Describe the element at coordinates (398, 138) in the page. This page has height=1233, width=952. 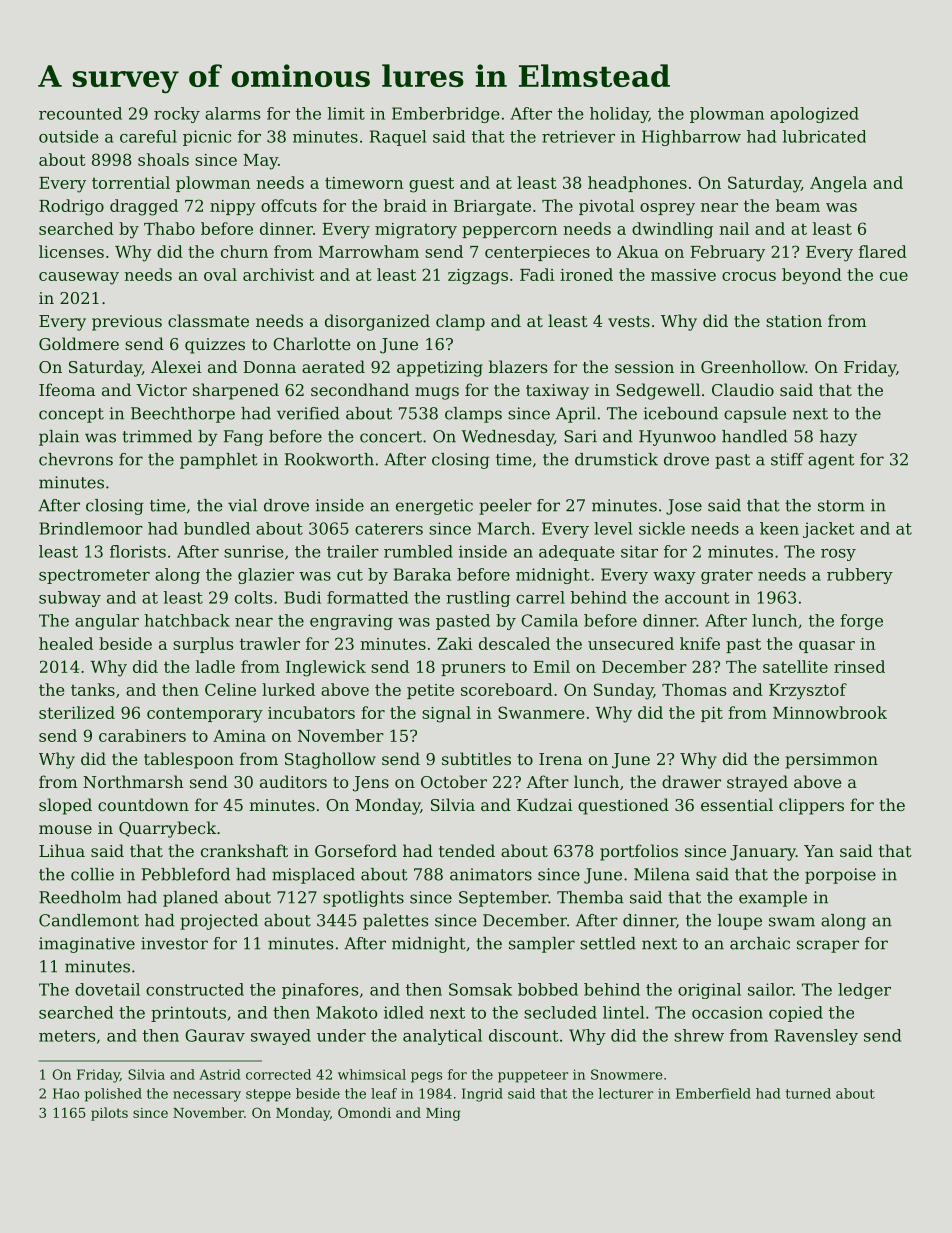
I see `Raquel` at that location.
